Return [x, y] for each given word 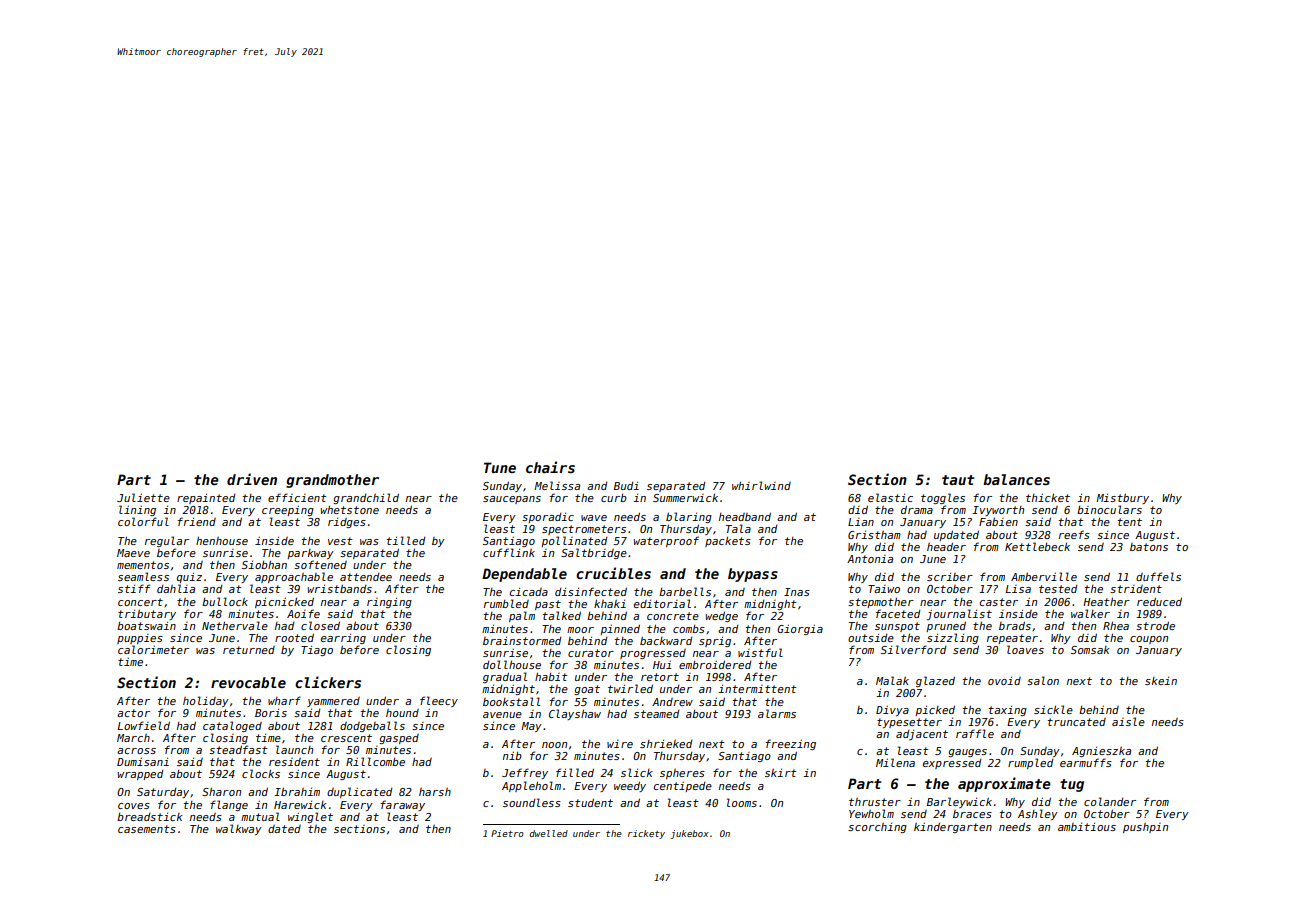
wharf [284, 700]
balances [1016, 479]
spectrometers [584, 530]
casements [147, 829]
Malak [892, 680]
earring [343, 639]
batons [1149, 547]
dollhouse [512, 664]
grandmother [332, 481]
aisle [1128, 721]
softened [320, 564]
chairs [550, 467]
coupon [1149, 640]
